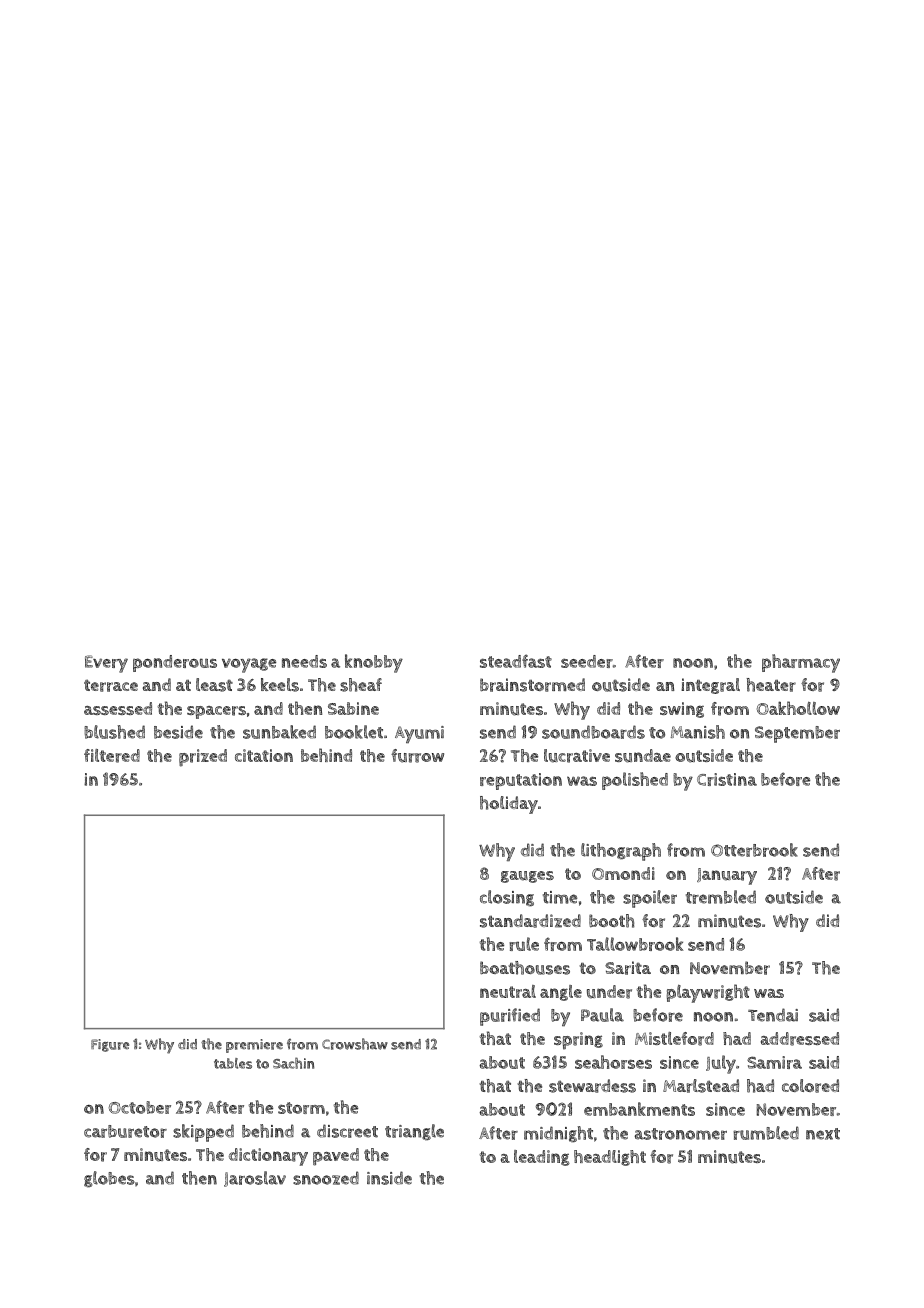  I want to click on seeder, so click(587, 661).
